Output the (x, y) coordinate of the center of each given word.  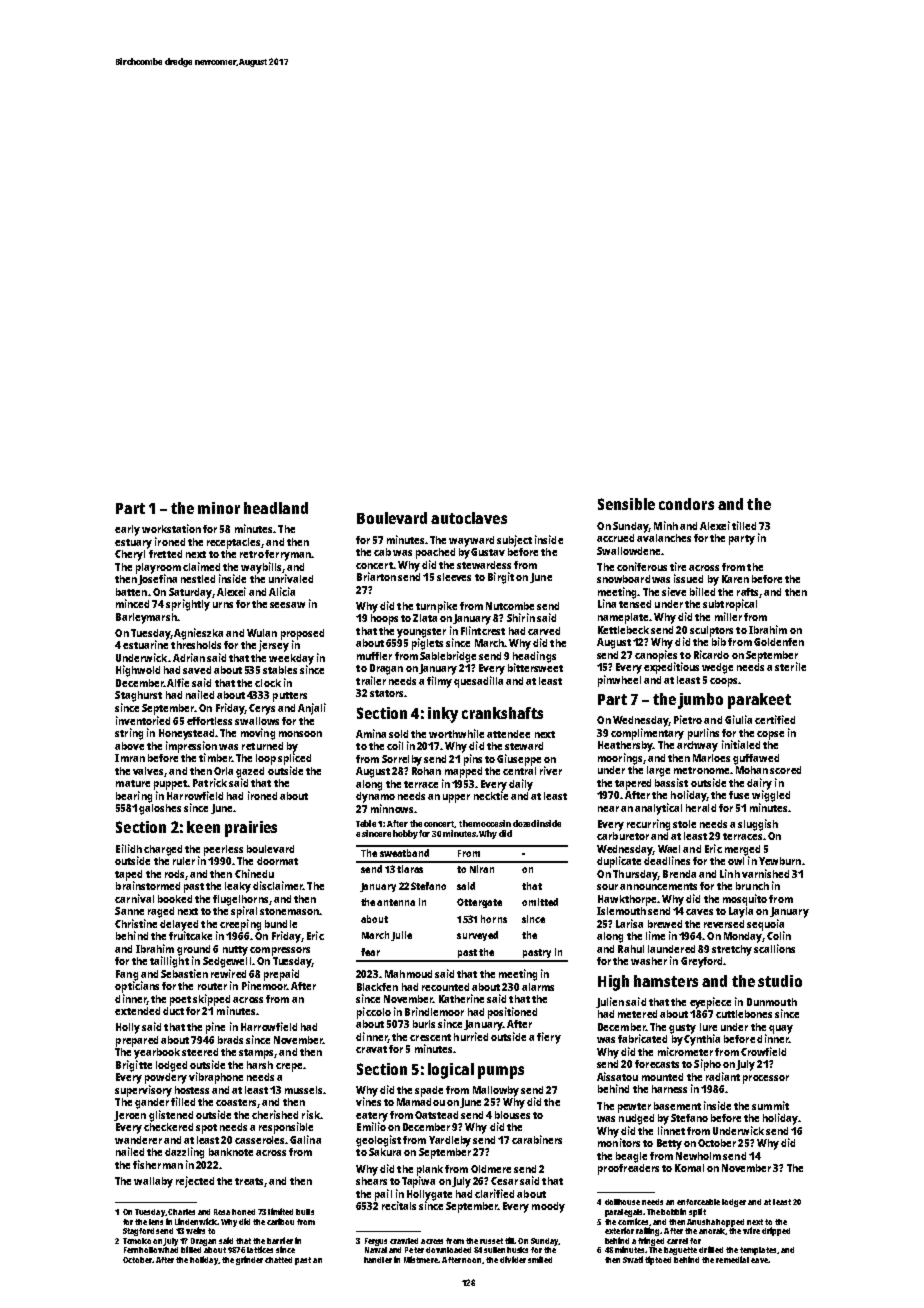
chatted (278, 1260)
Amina (371, 733)
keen (203, 827)
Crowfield (763, 1051)
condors (686, 504)
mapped (463, 772)
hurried (471, 1036)
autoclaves (469, 518)
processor (766, 1079)
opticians (137, 987)
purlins (703, 734)
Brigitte (134, 1066)
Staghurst (138, 696)
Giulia (738, 719)
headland (276, 508)
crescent (430, 1037)
